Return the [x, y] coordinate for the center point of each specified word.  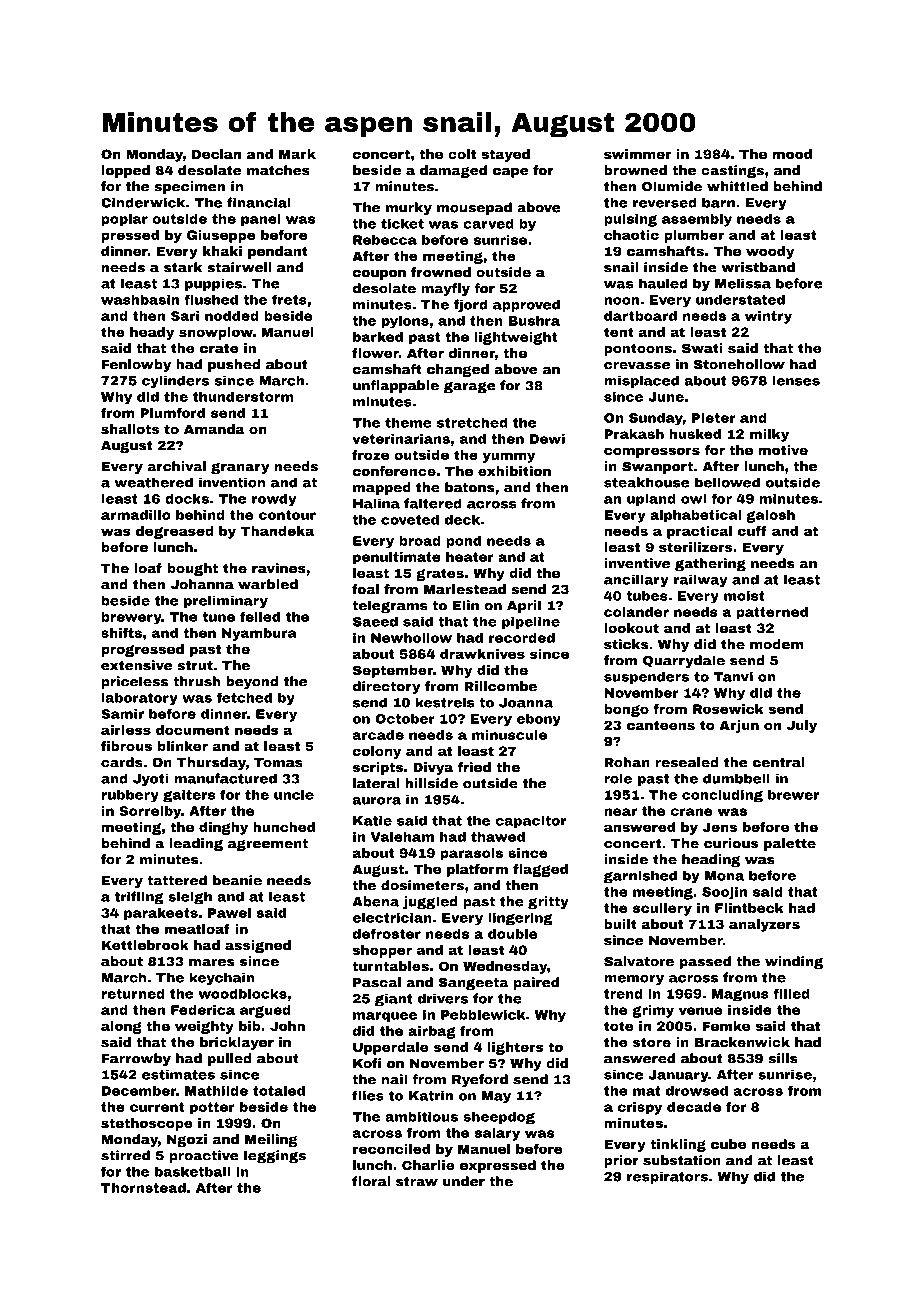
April [524, 606]
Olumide [672, 186]
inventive [637, 563]
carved [488, 223]
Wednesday [505, 967]
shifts [121, 633]
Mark [297, 154]
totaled [279, 1090]
